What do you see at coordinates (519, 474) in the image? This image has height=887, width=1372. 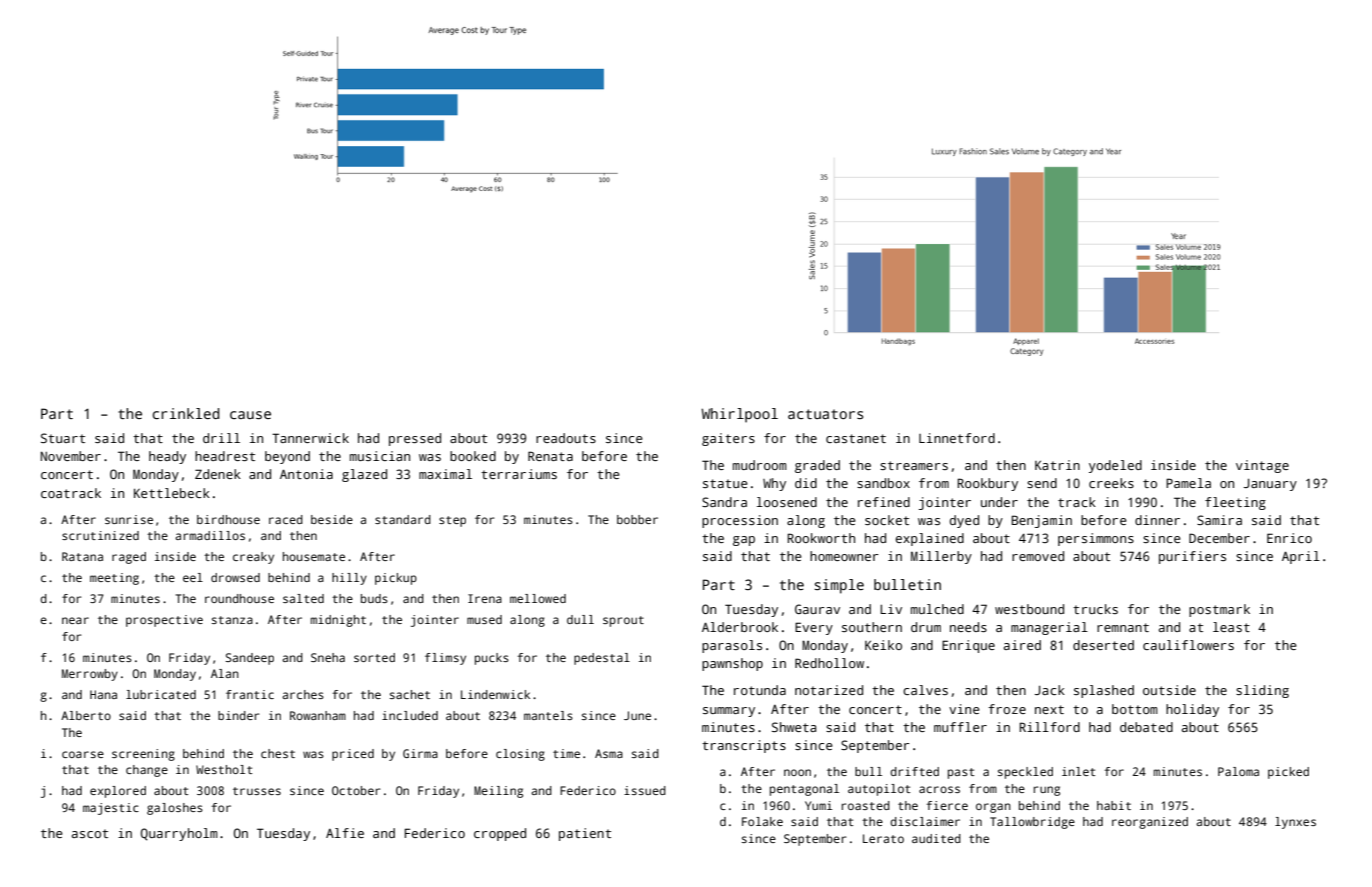 I see `terrariums` at bounding box center [519, 474].
